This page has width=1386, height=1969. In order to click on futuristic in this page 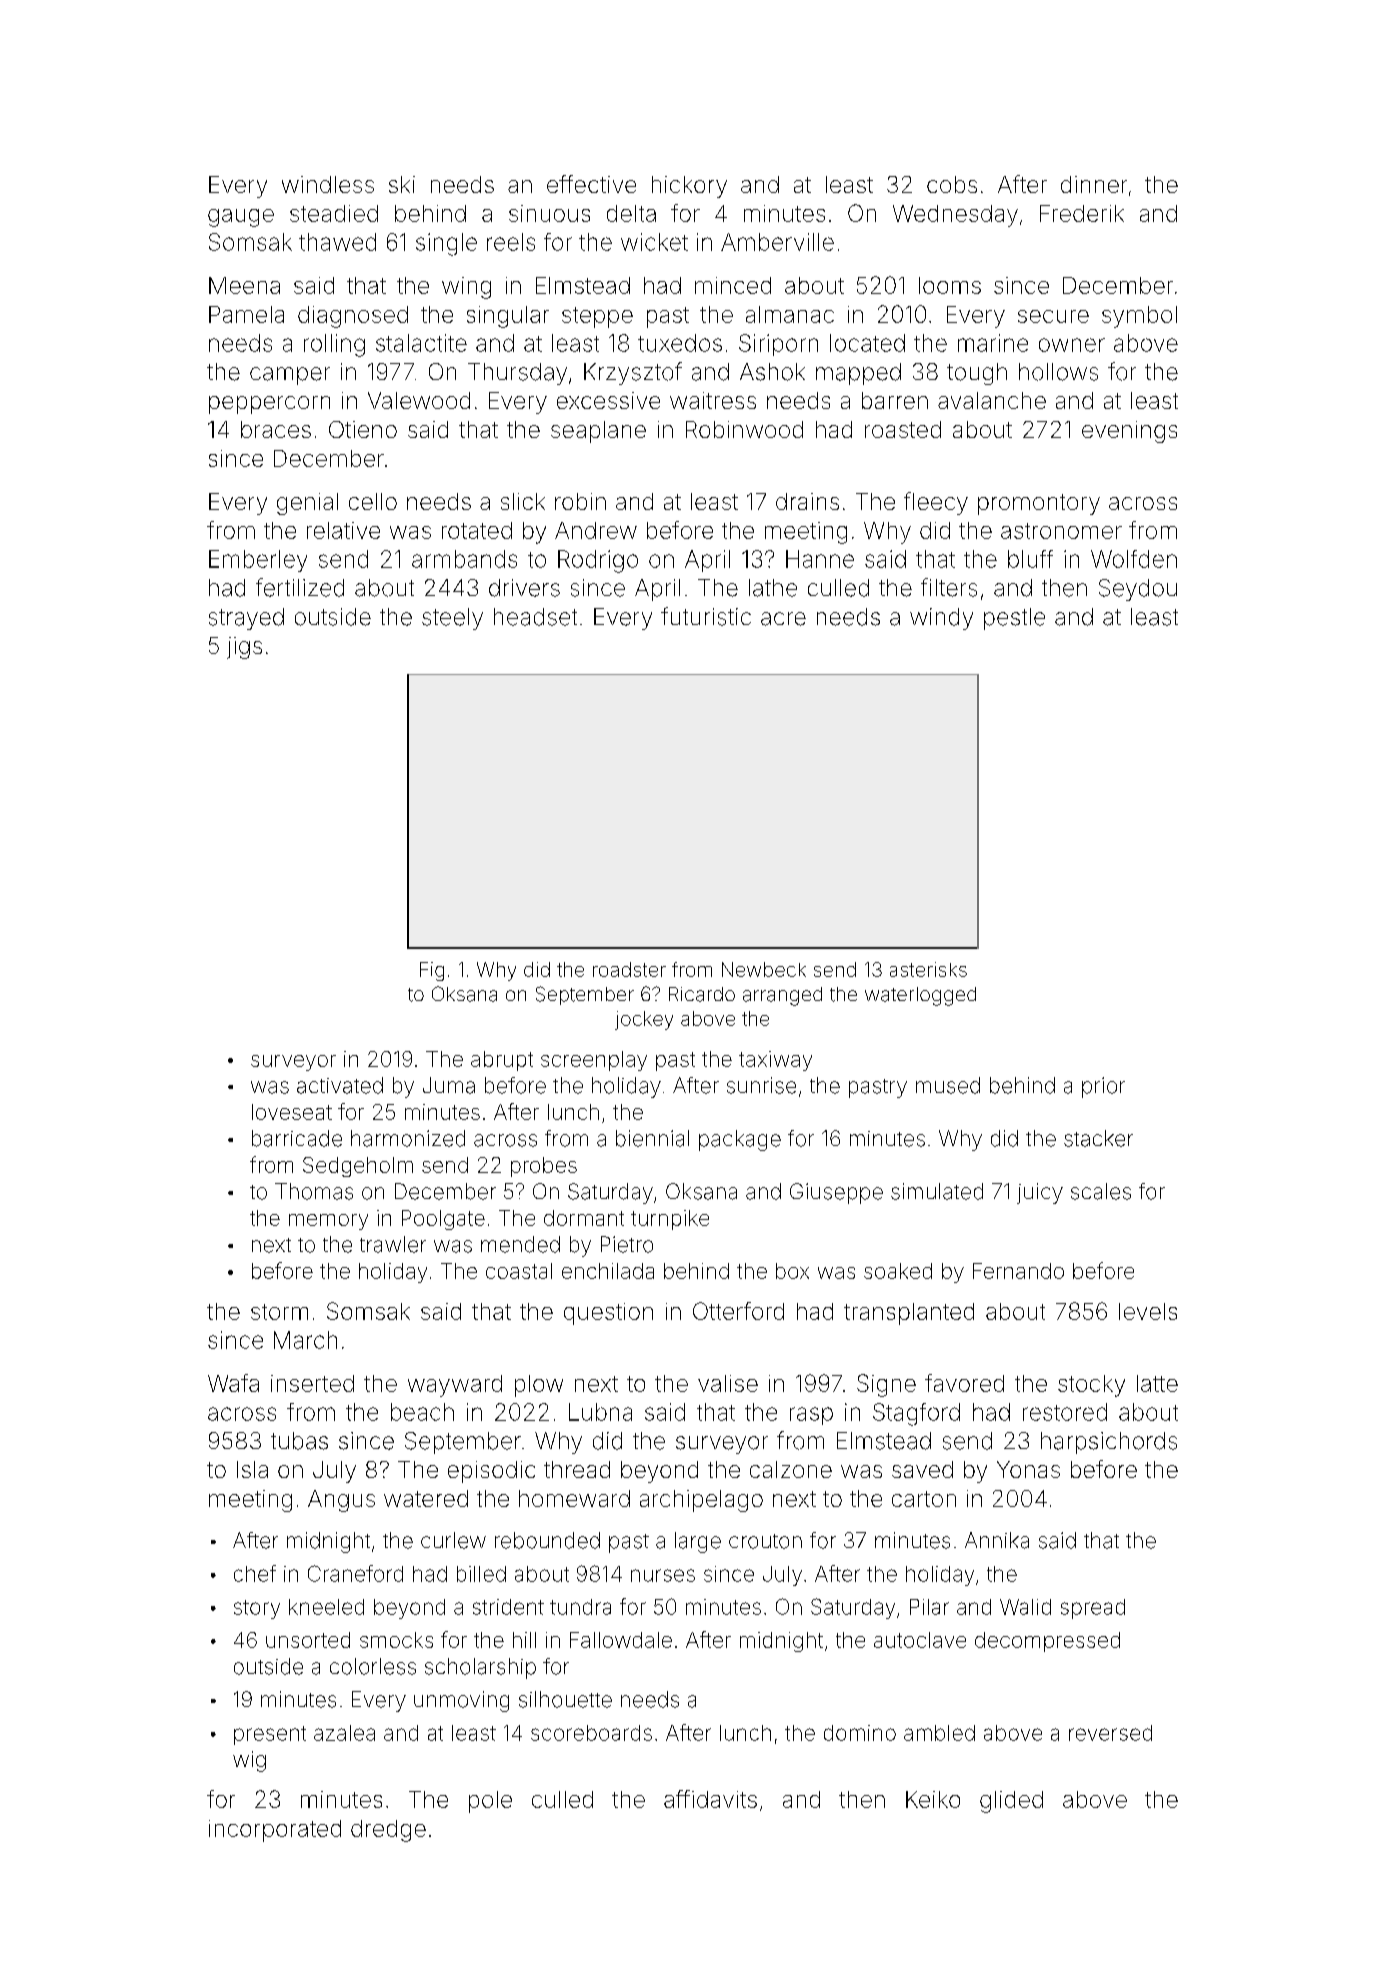, I will do `click(706, 616)`.
